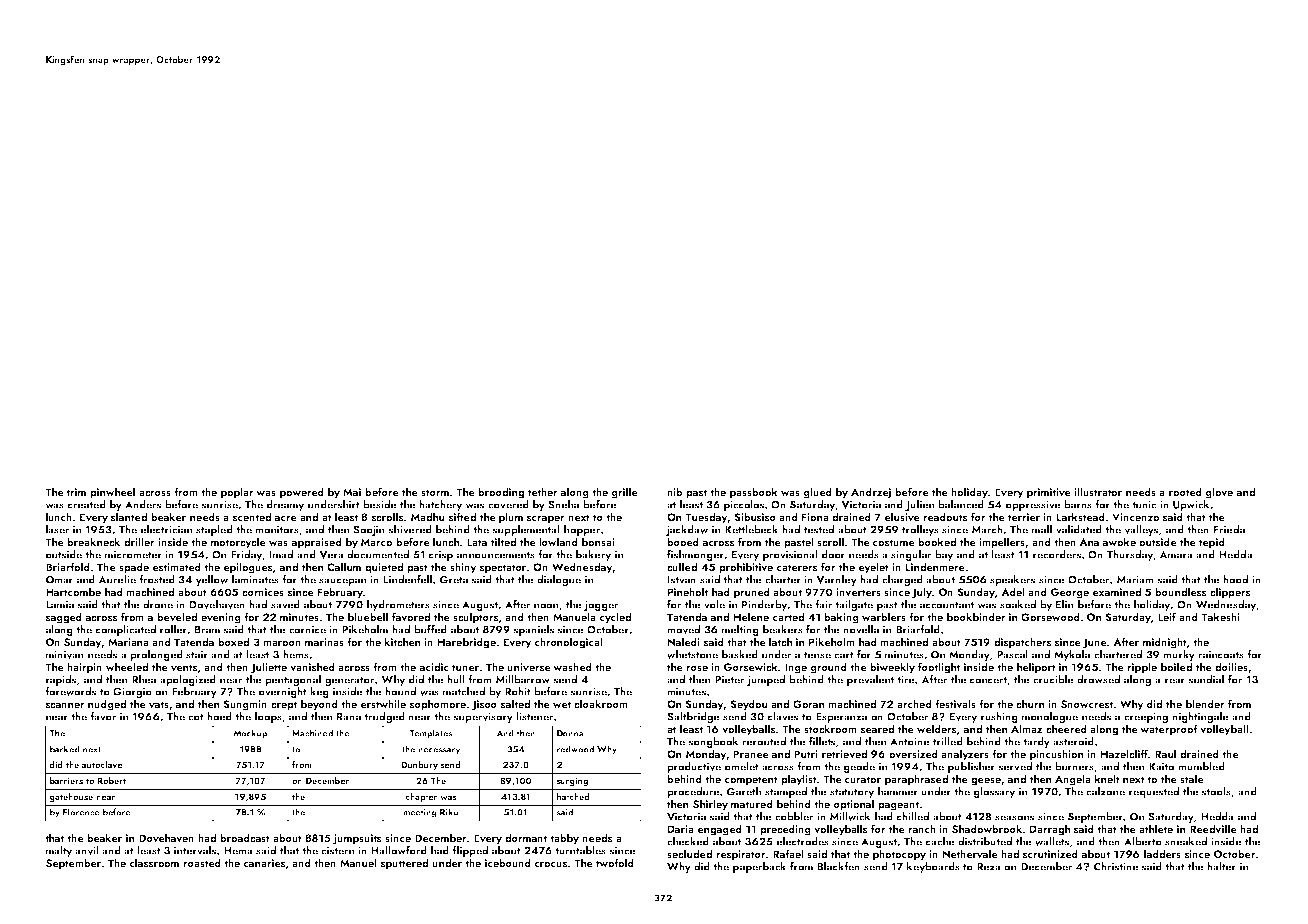  Describe the element at coordinates (65, 705) in the screenshot. I see `scanner` at that location.
